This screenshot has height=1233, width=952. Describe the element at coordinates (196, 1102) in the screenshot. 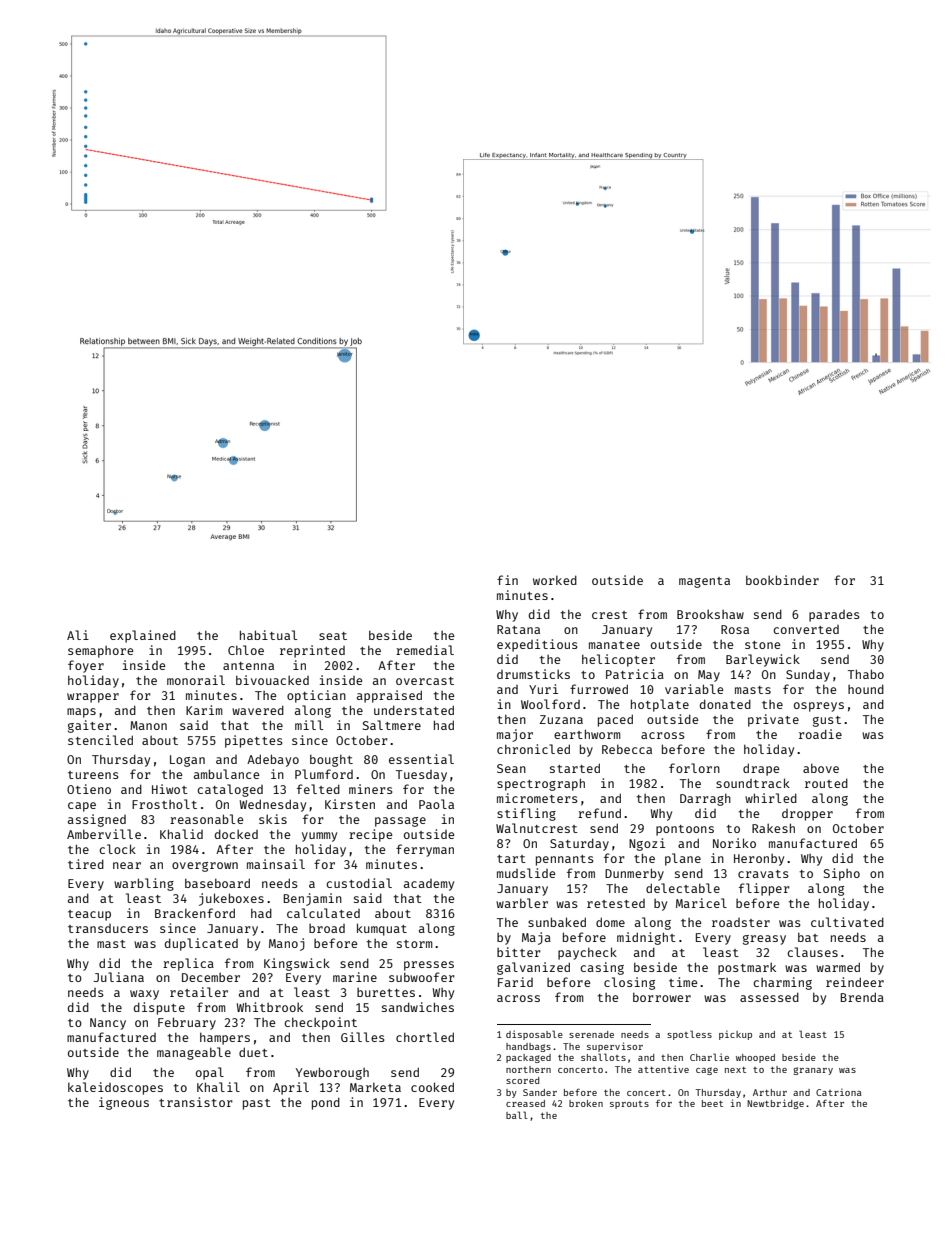

I see `transistor` at that location.
